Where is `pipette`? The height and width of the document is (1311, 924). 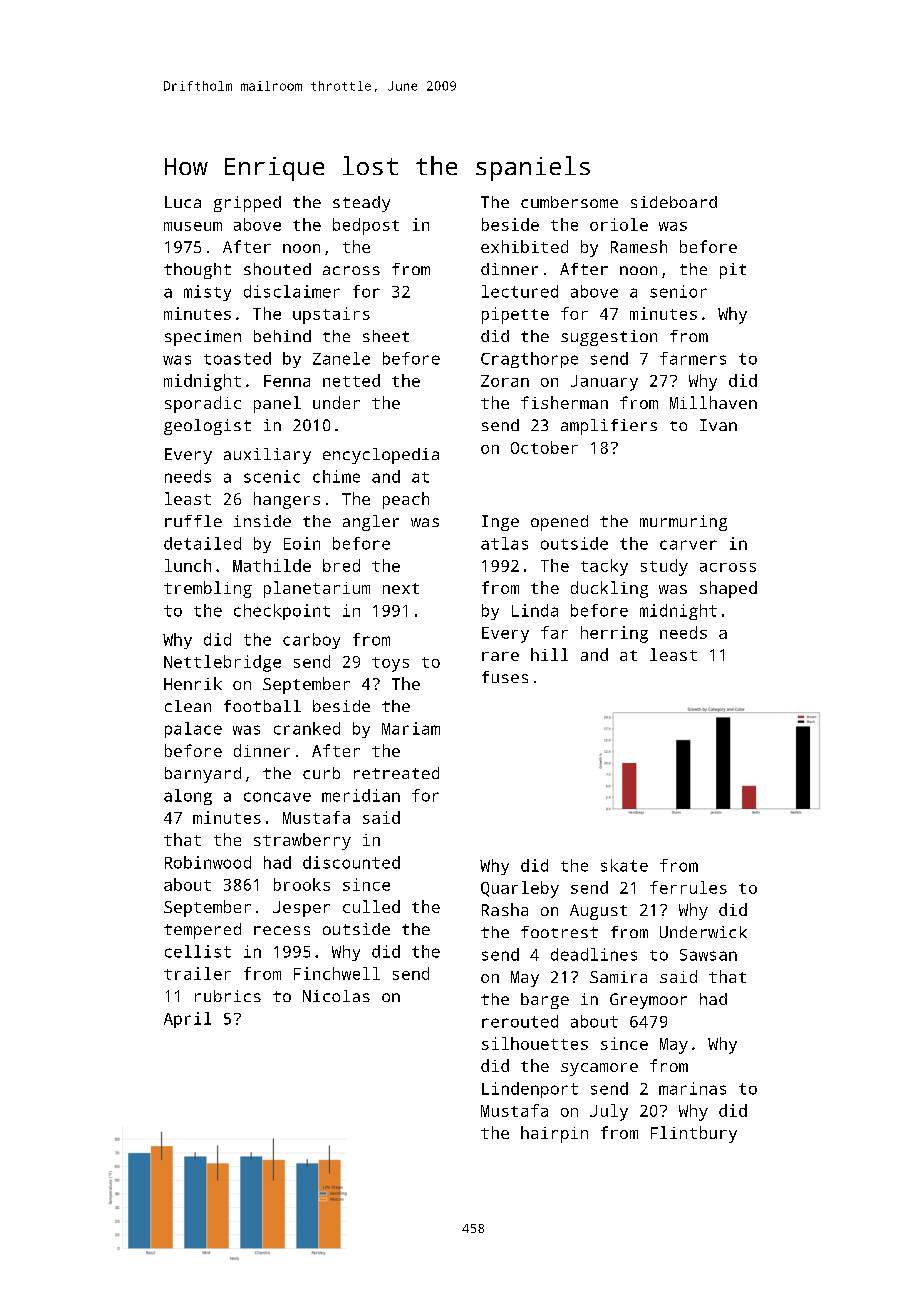
pipette is located at coordinates (515, 315).
